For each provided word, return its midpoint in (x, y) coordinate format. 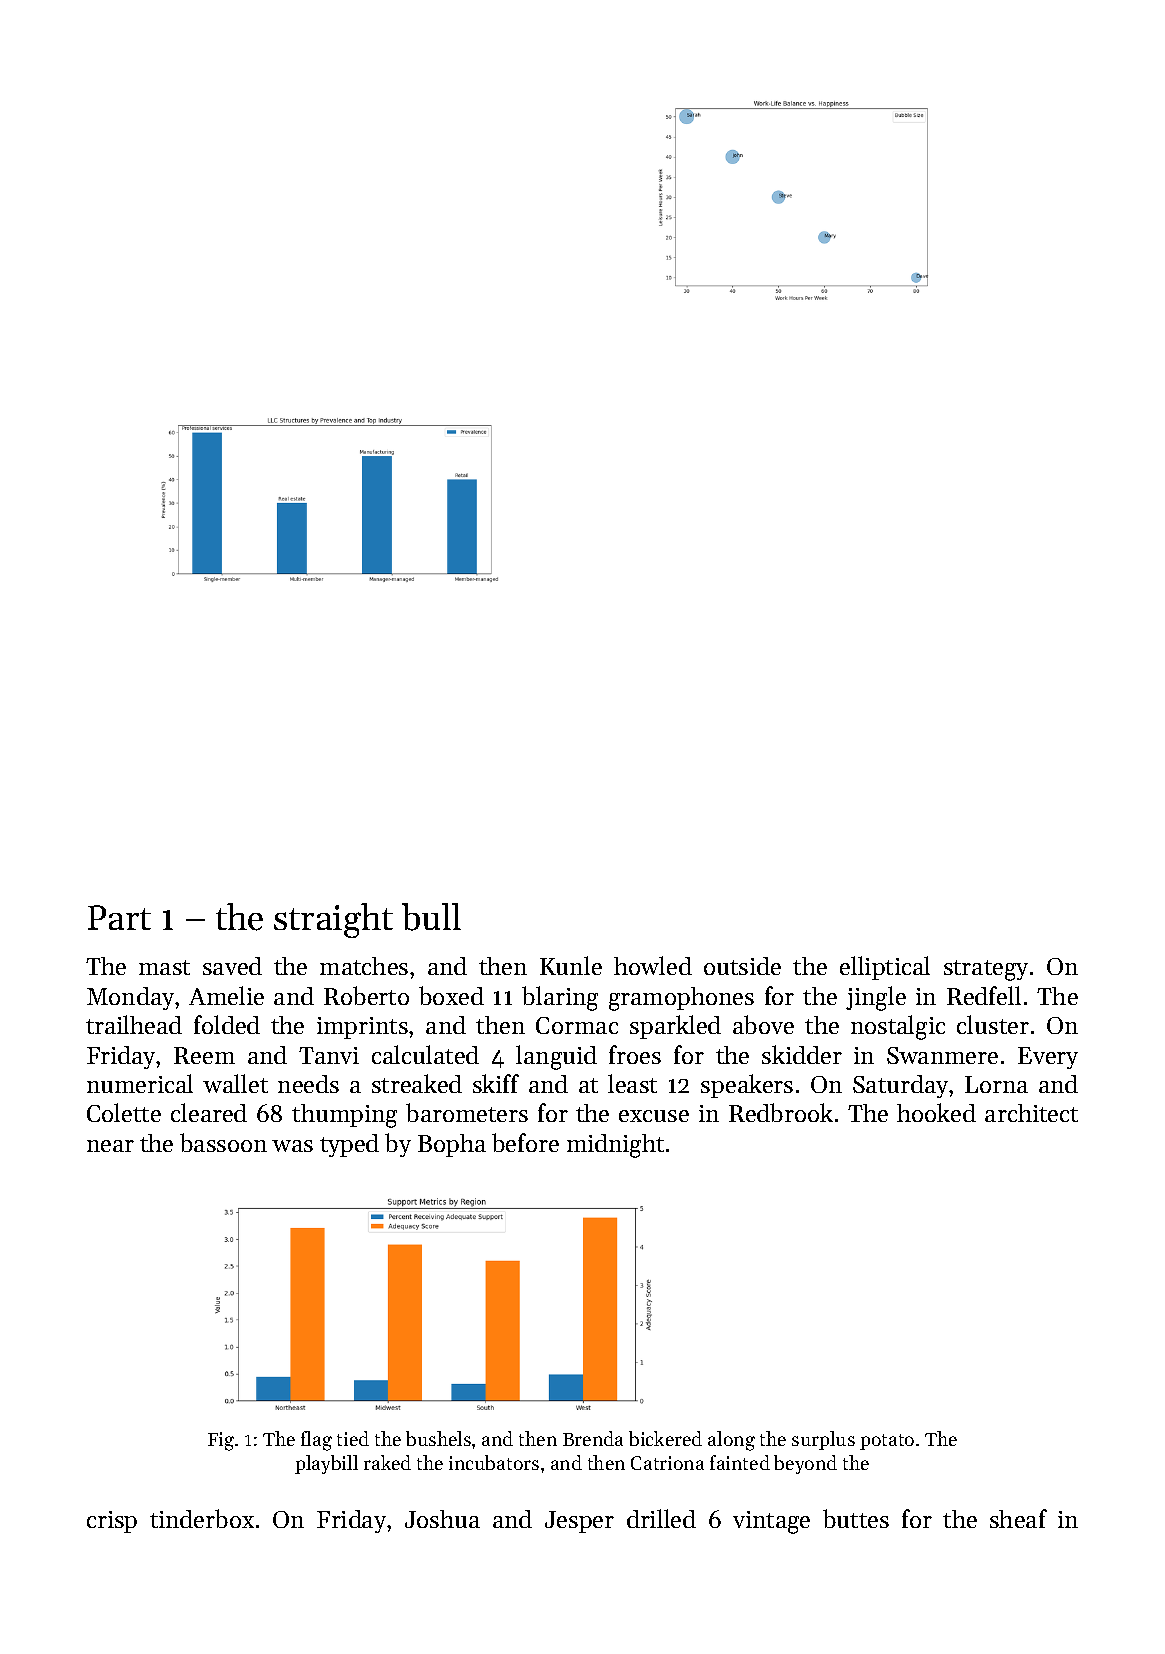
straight (333, 920)
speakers (747, 1086)
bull (431, 917)
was (292, 1146)
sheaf (1018, 1518)
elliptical (885, 968)
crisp (112, 1522)
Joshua (442, 1519)
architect (1031, 1113)
